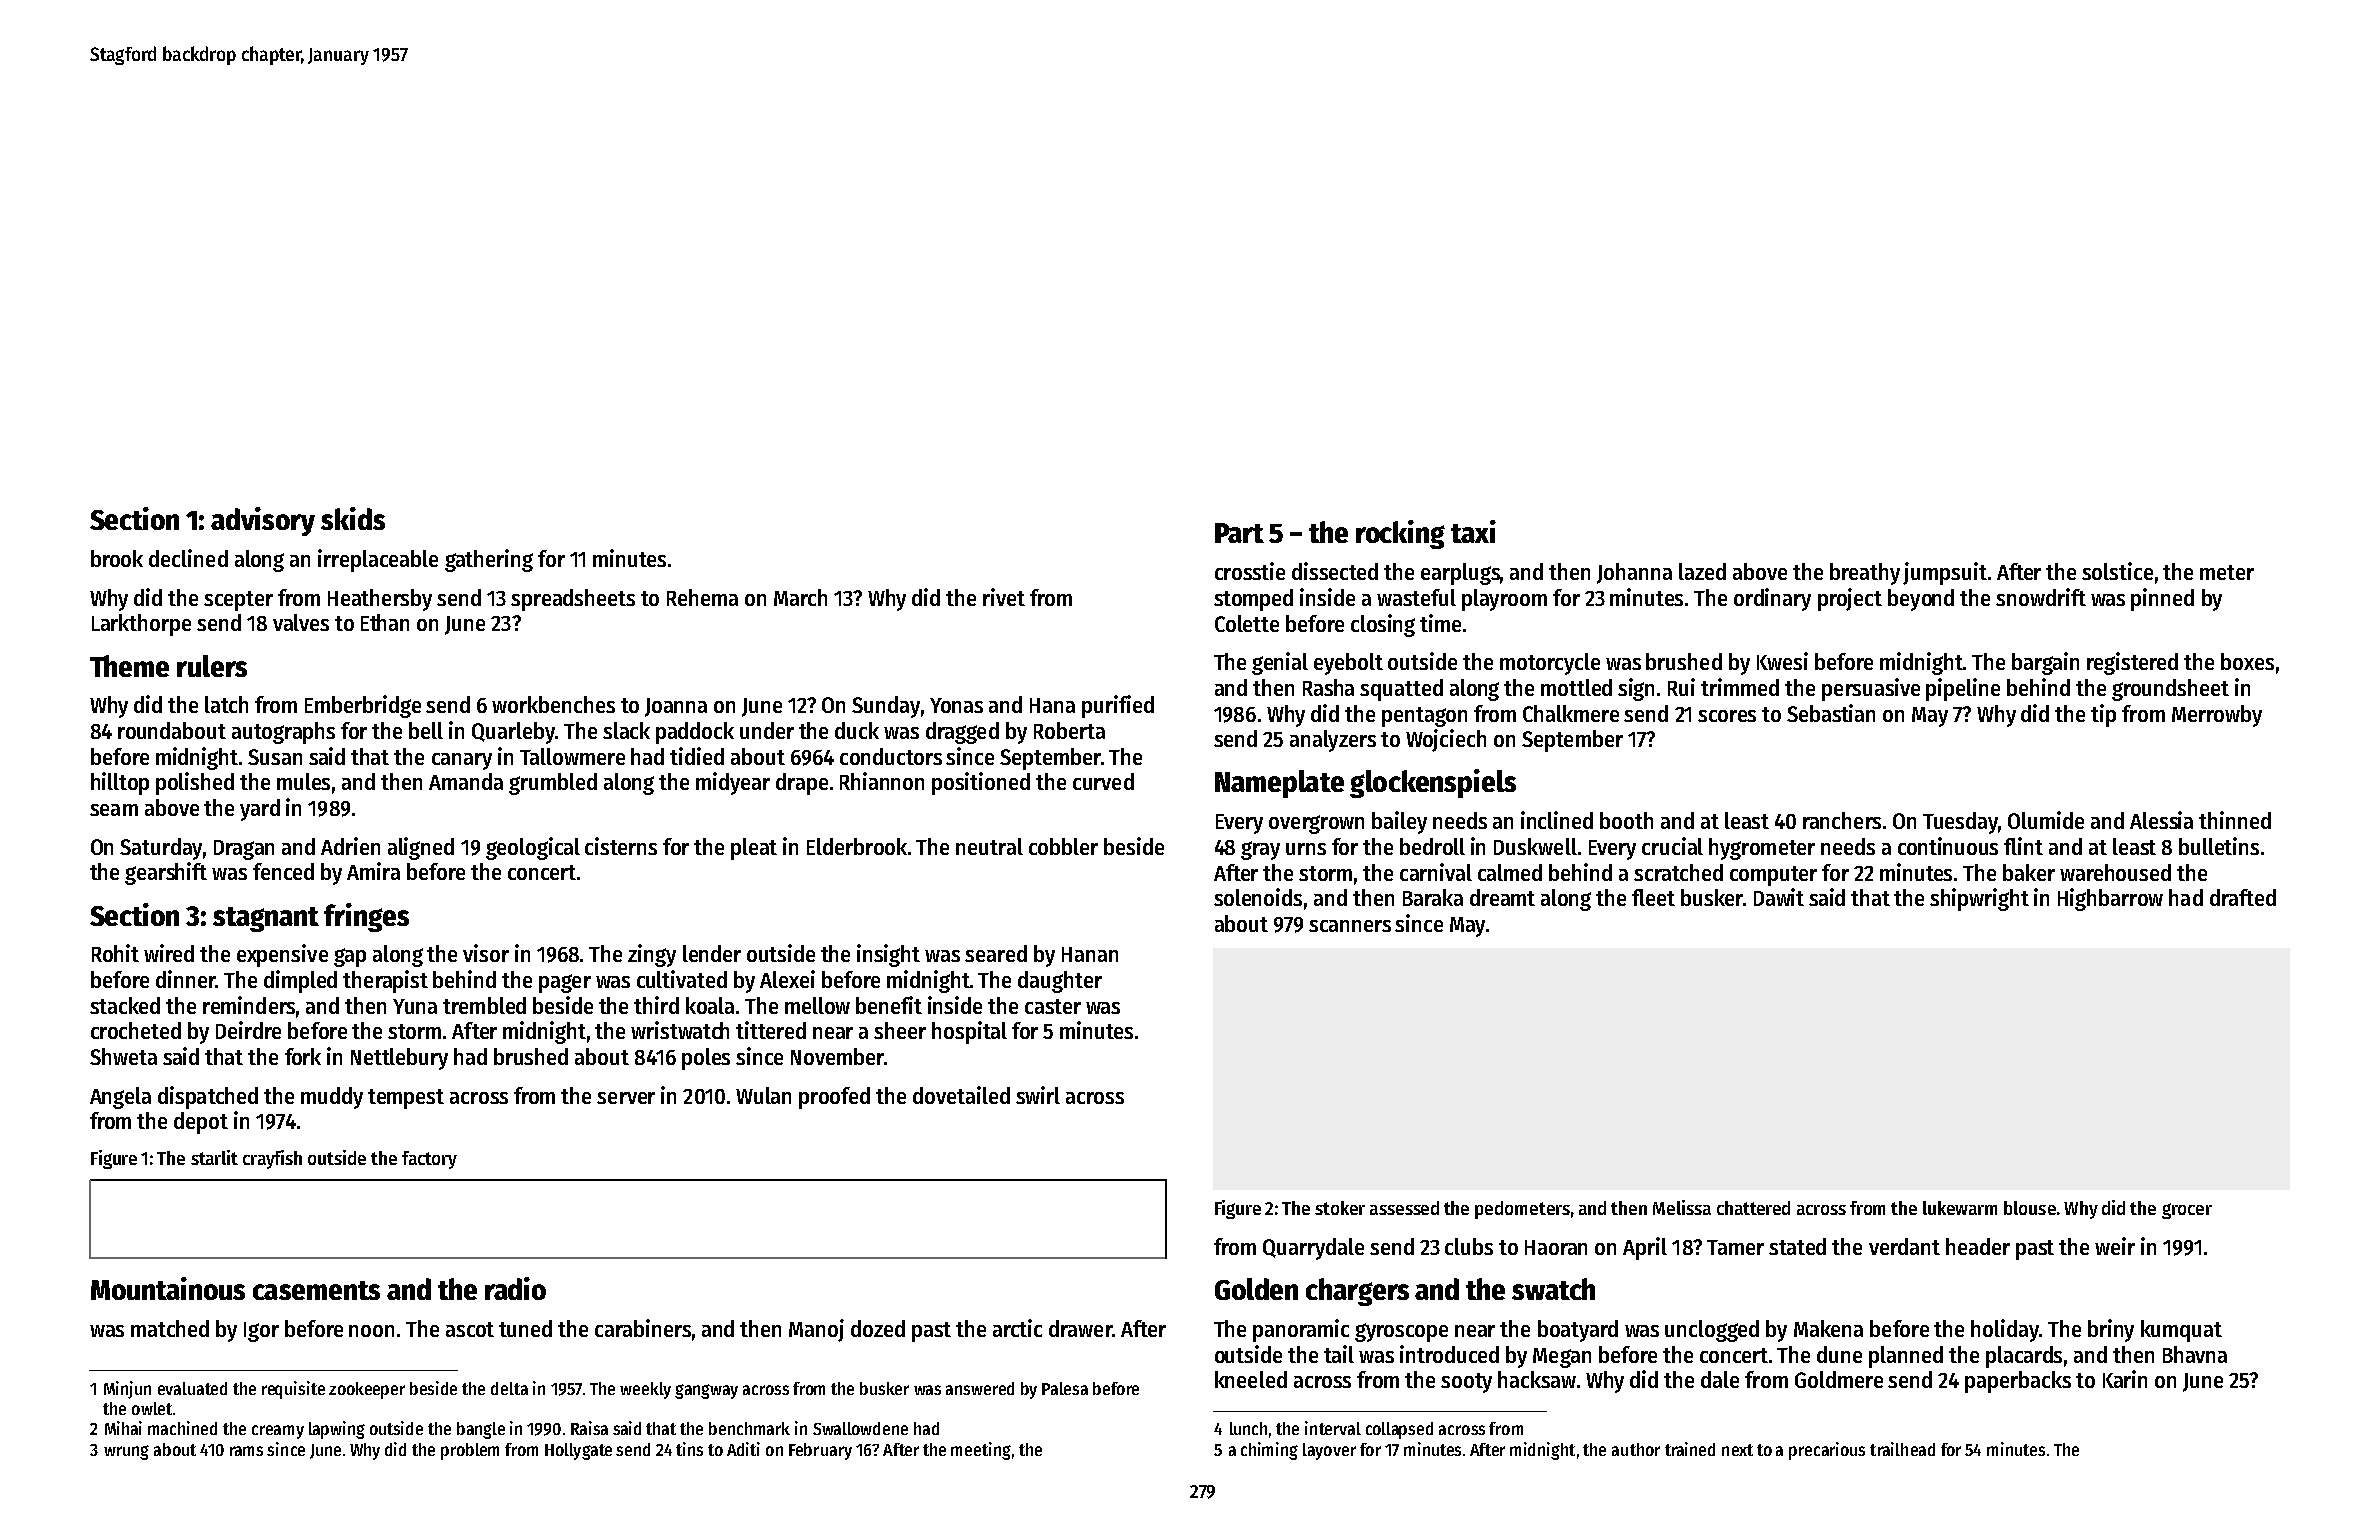 This image has height=1540, width=2380. I want to click on chattered, so click(1753, 1208).
